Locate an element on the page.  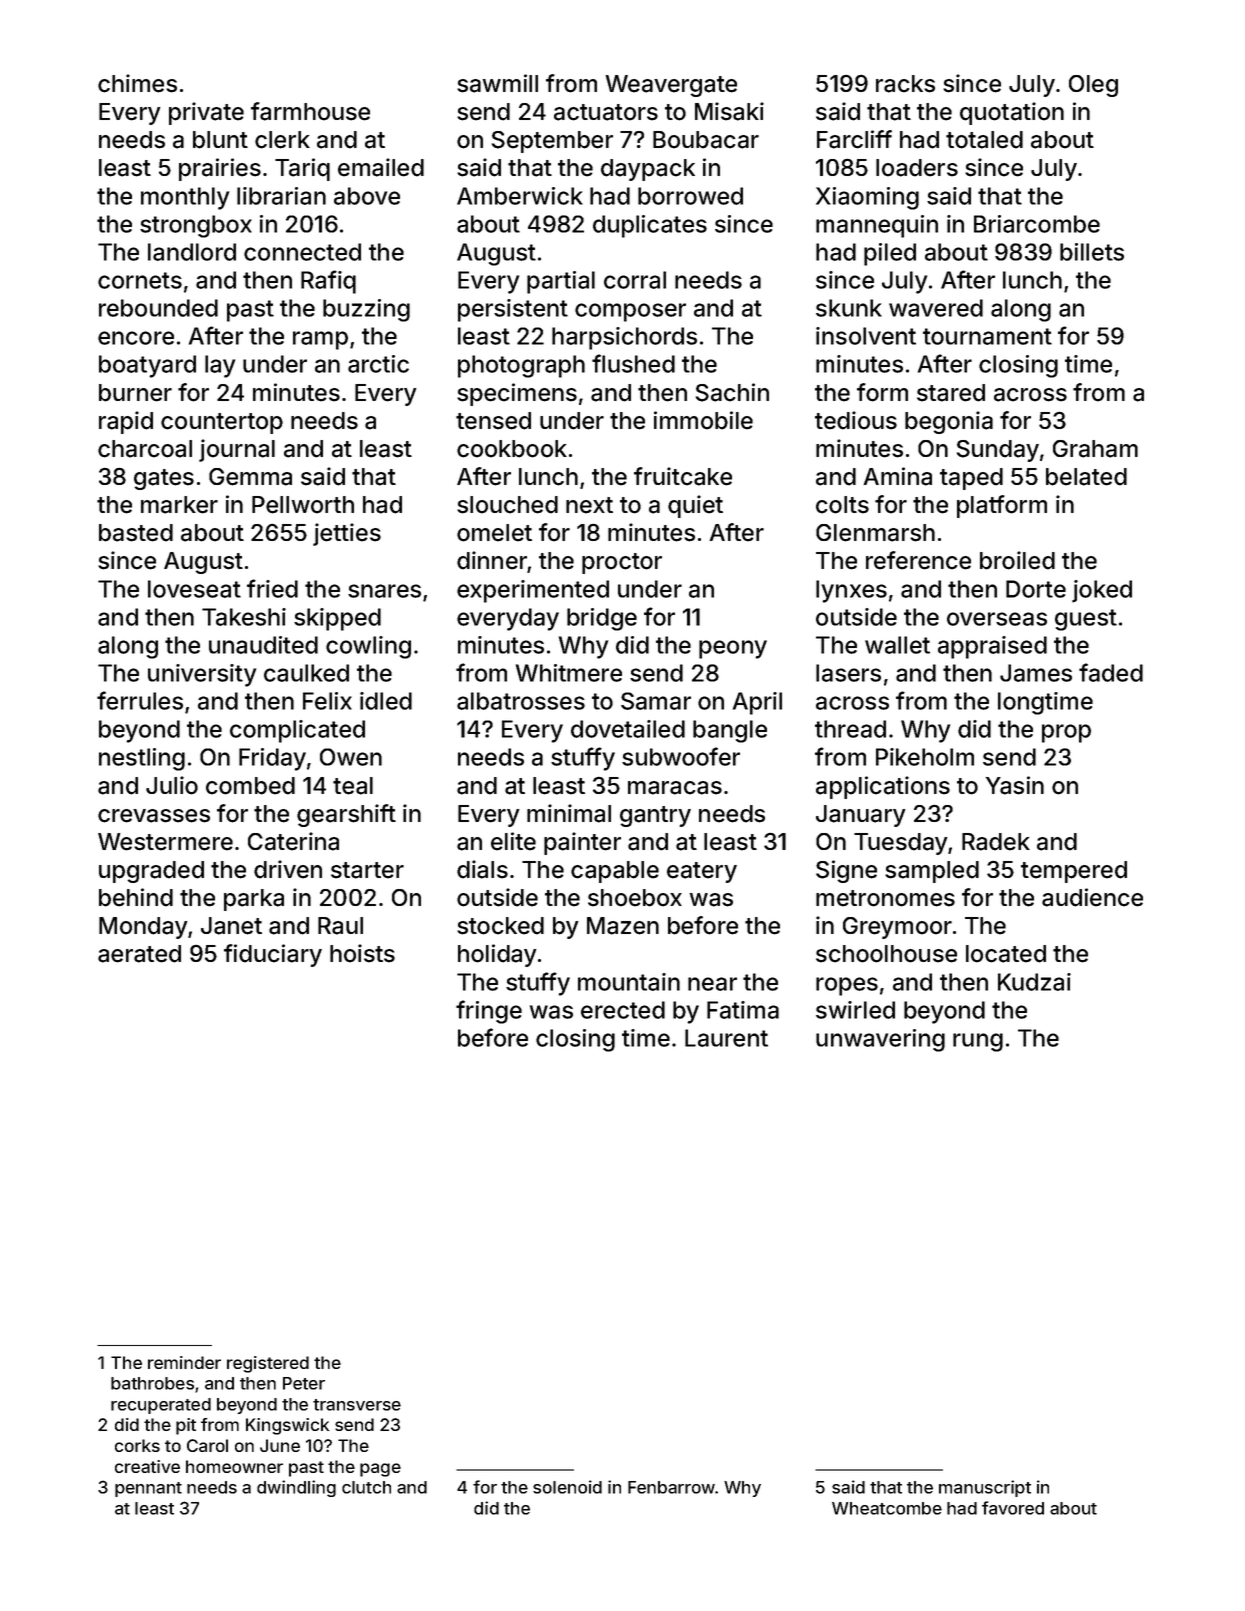
sawmill is located at coordinates (497, 83).
